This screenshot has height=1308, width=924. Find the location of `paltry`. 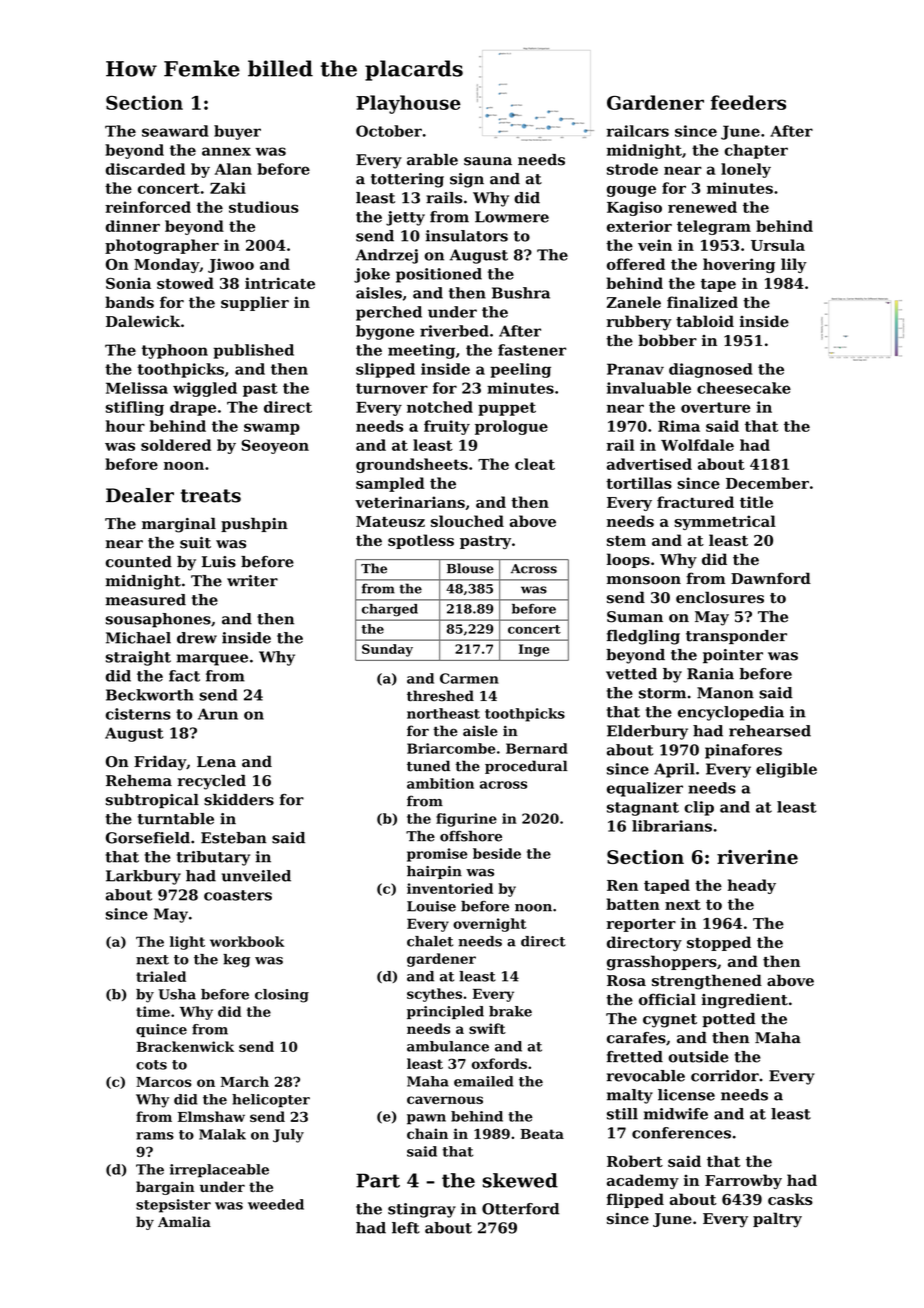

paltry is located at coordinates (777, 1220).
